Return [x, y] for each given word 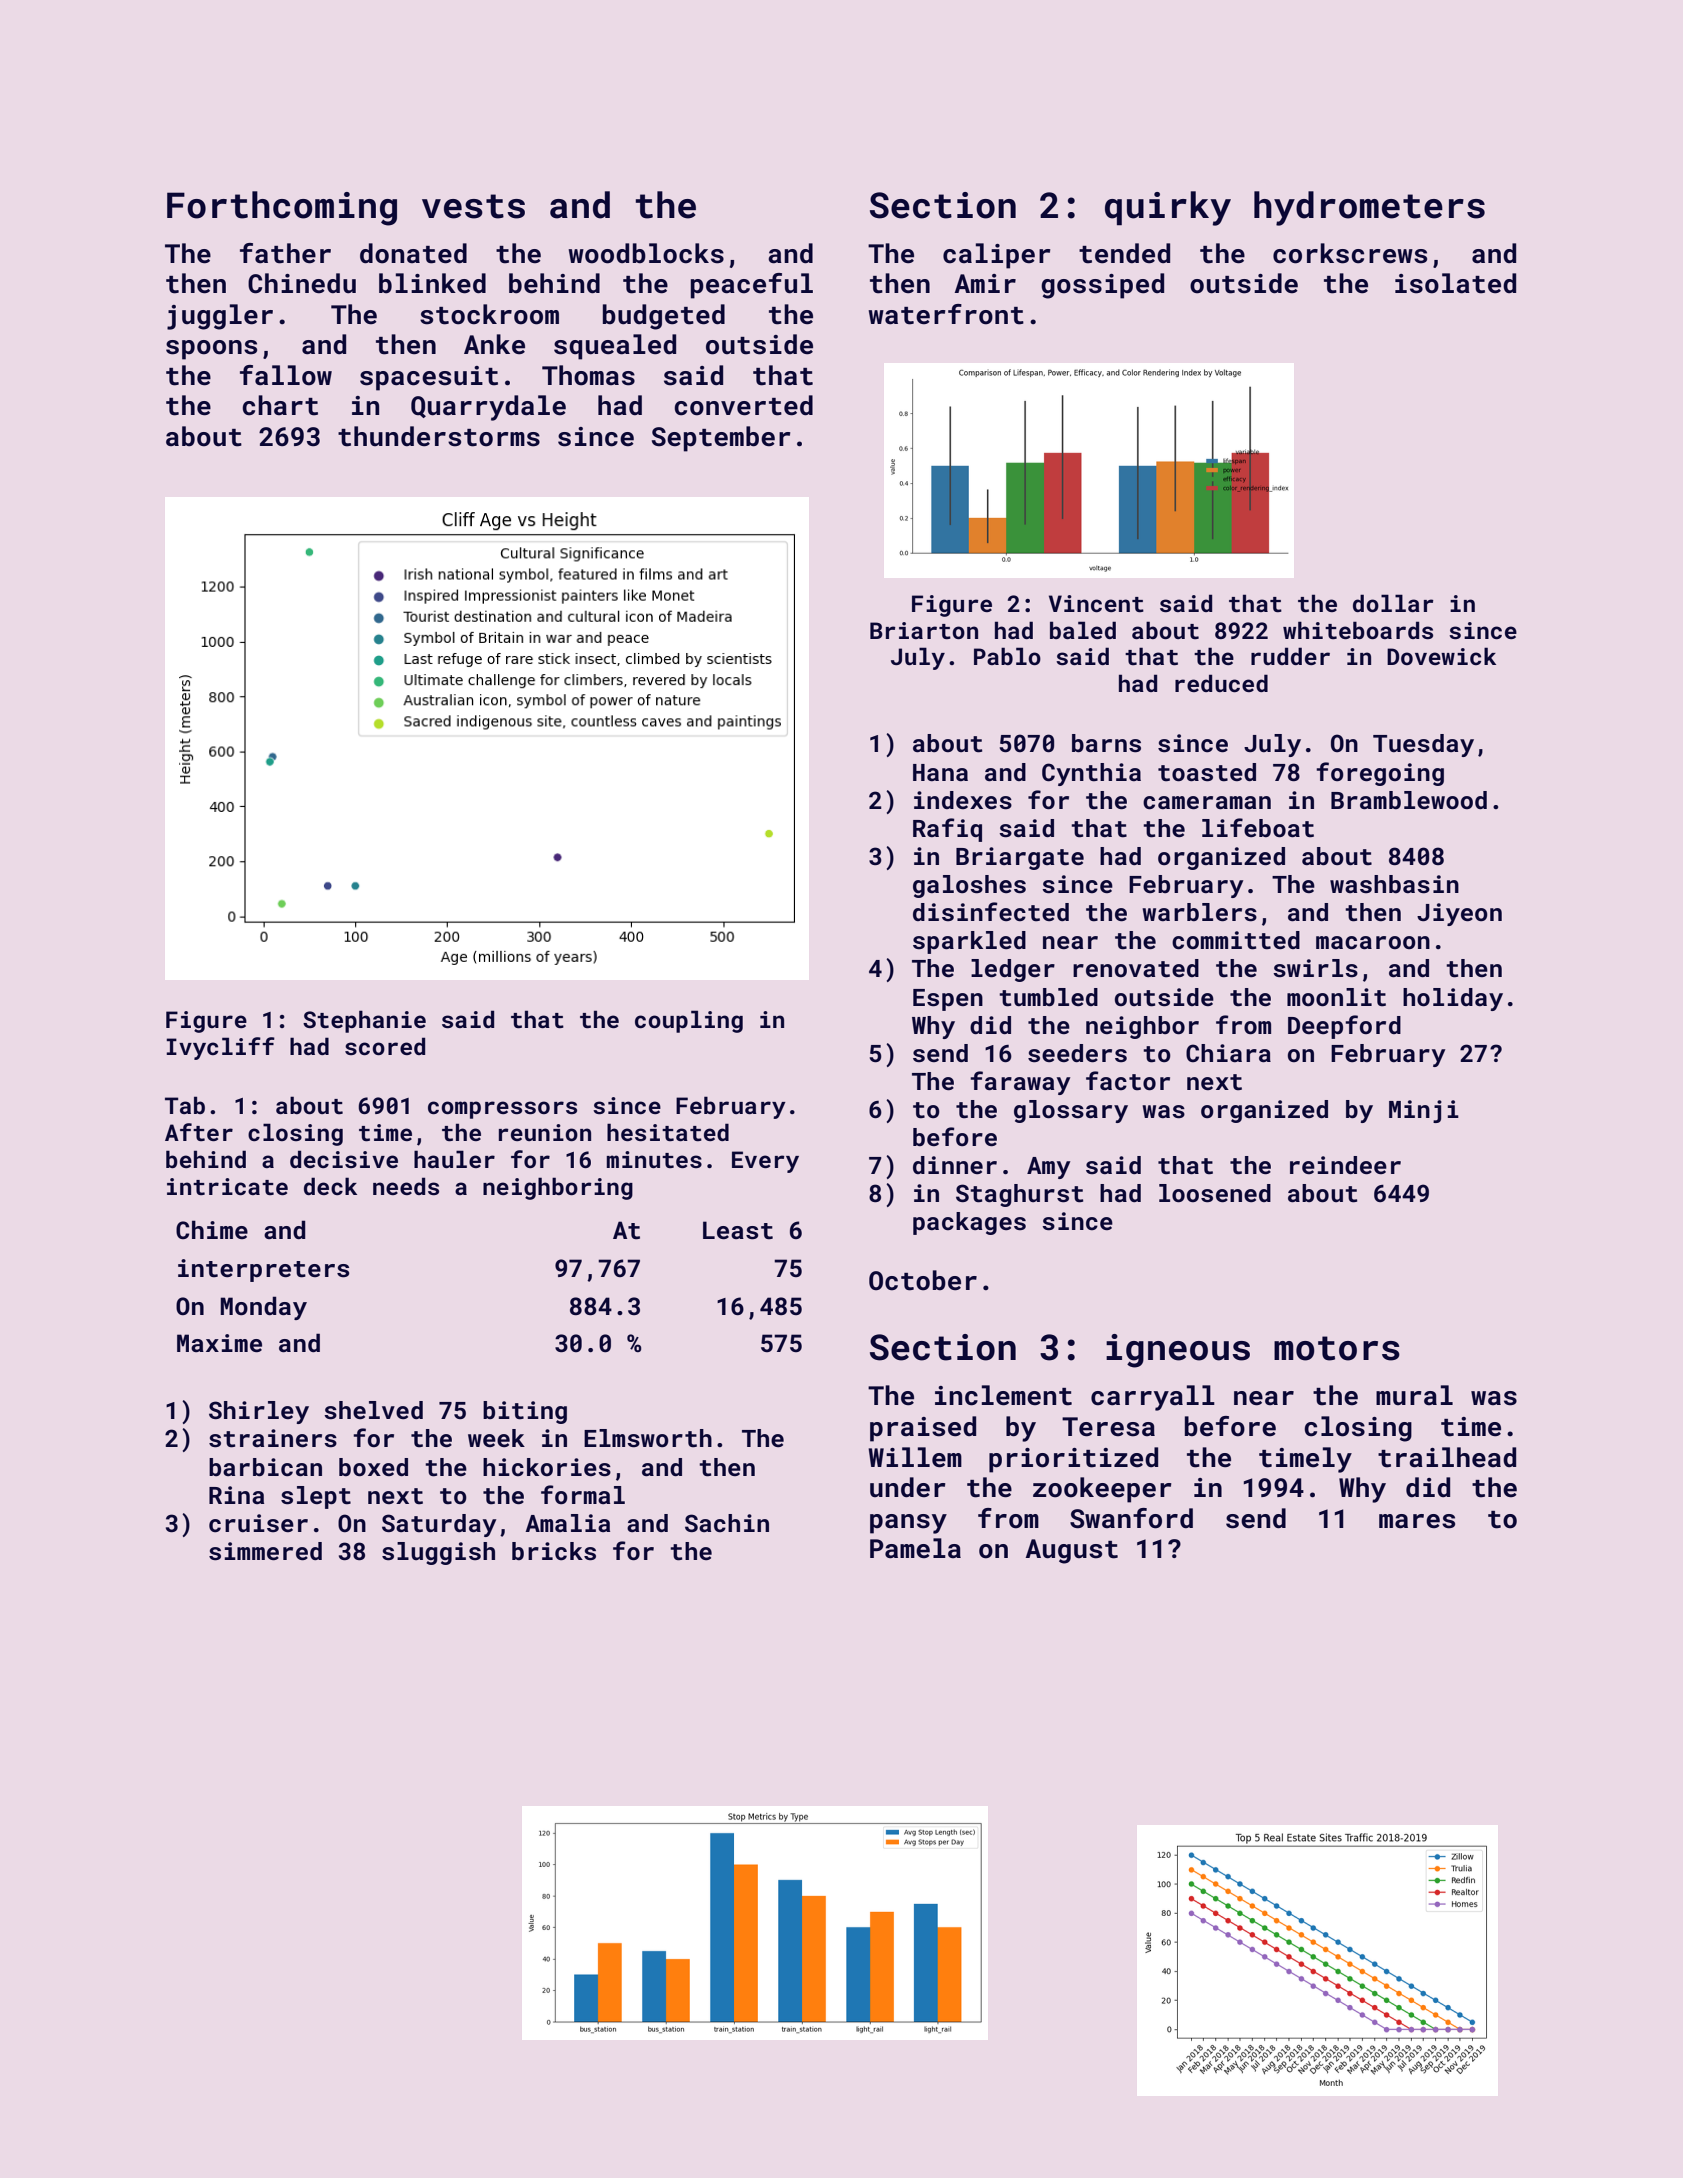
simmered [265, 1551]
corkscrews [1350, 253]
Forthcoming [282, 208]
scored [385, 1046]
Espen [948, 1000]
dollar [1393, 603]
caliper [997, 256]
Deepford [1344, 1027]
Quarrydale [488, 408]
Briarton [924, 630]
